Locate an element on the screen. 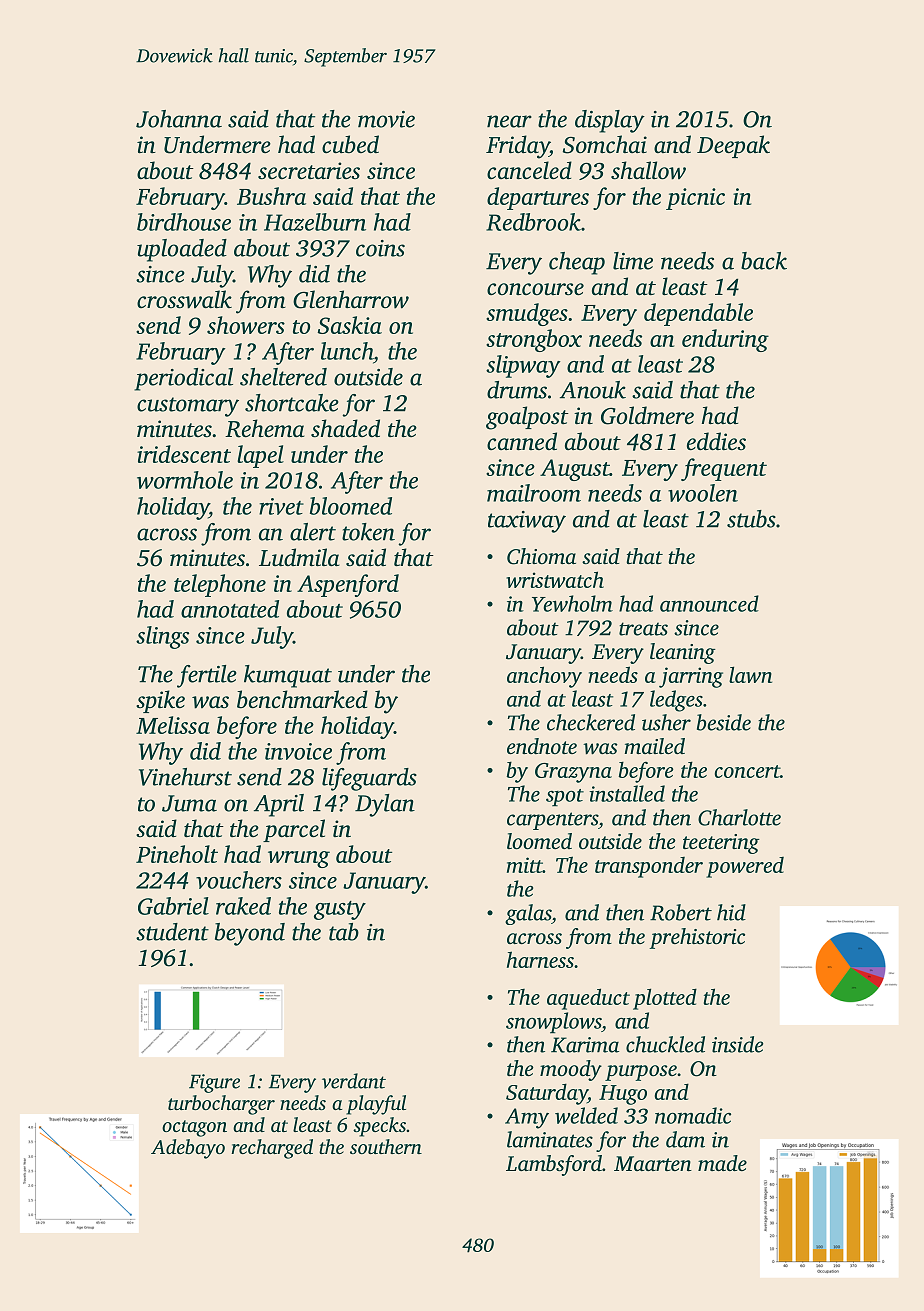  stubs is located at coordinates (751, 519).
